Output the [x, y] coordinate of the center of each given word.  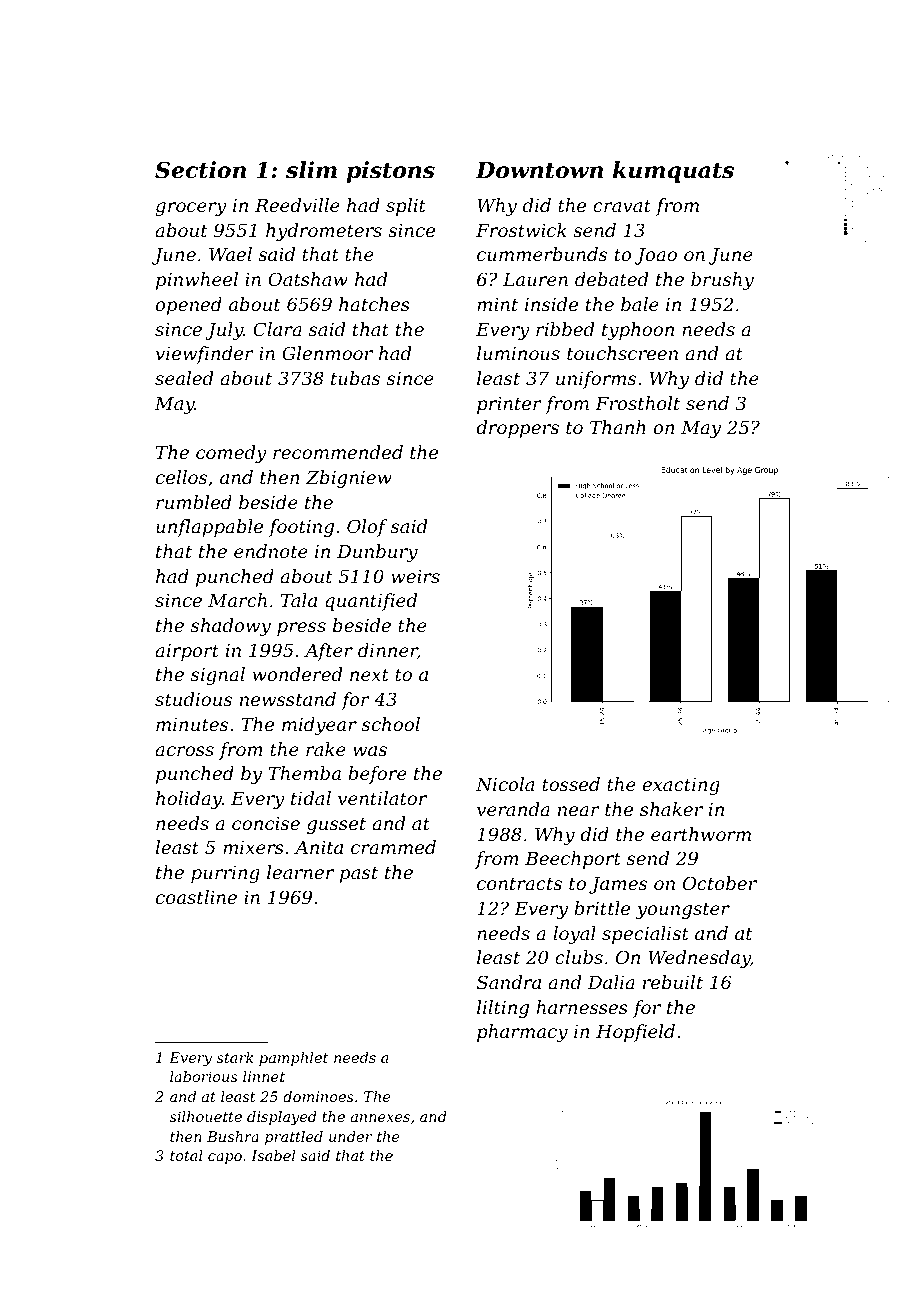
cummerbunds [542, 254]
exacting [681, 786]
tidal [311, 798]
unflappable [209, 528]
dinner [388, 651]
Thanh [618, 427]
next [369, 674]
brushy [722, 281]
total [186, 1155]
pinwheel [197, 281]
